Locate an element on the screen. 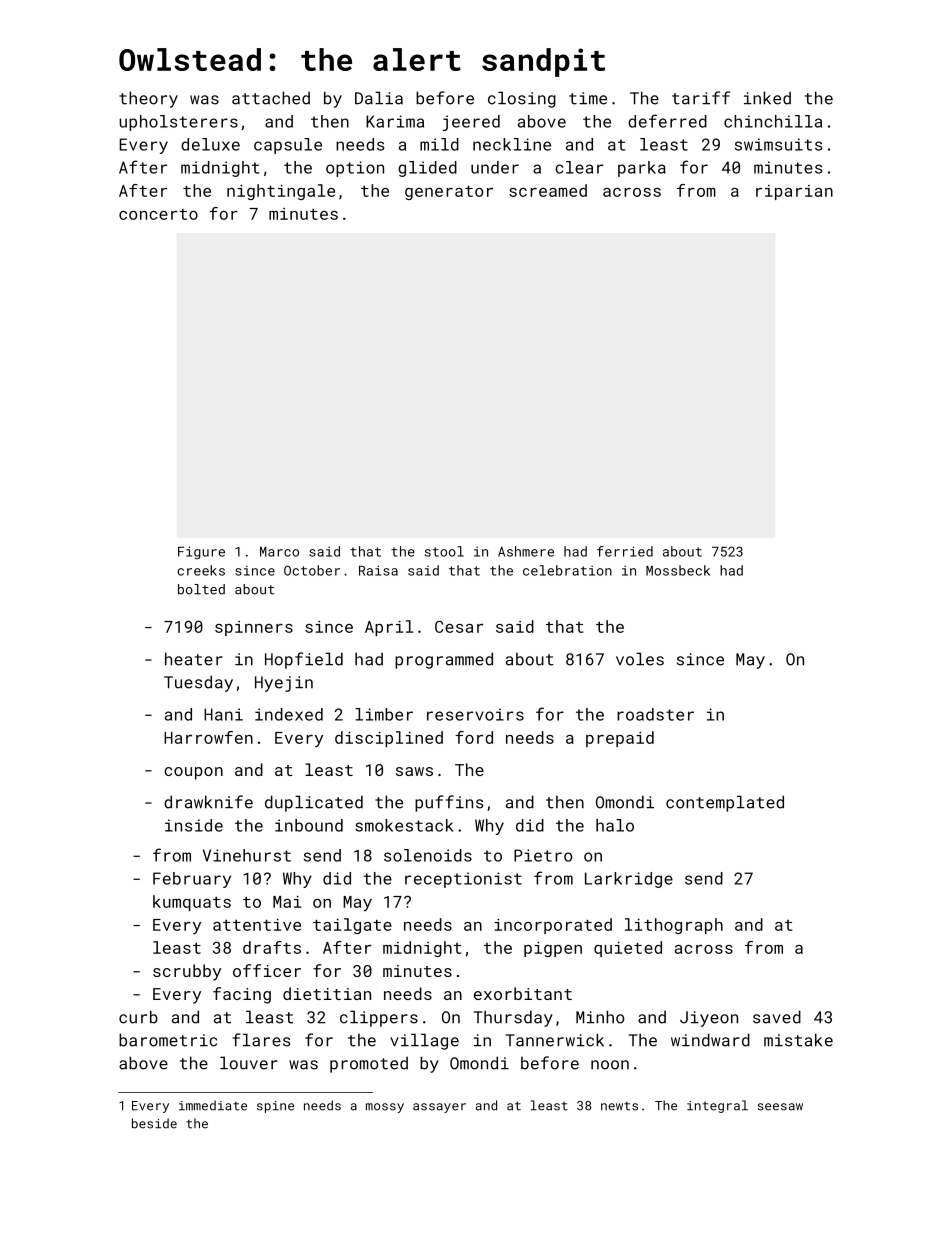 The height and width of the screenshot is (1233, 952). Figure is located at coordinates (201, 553).
